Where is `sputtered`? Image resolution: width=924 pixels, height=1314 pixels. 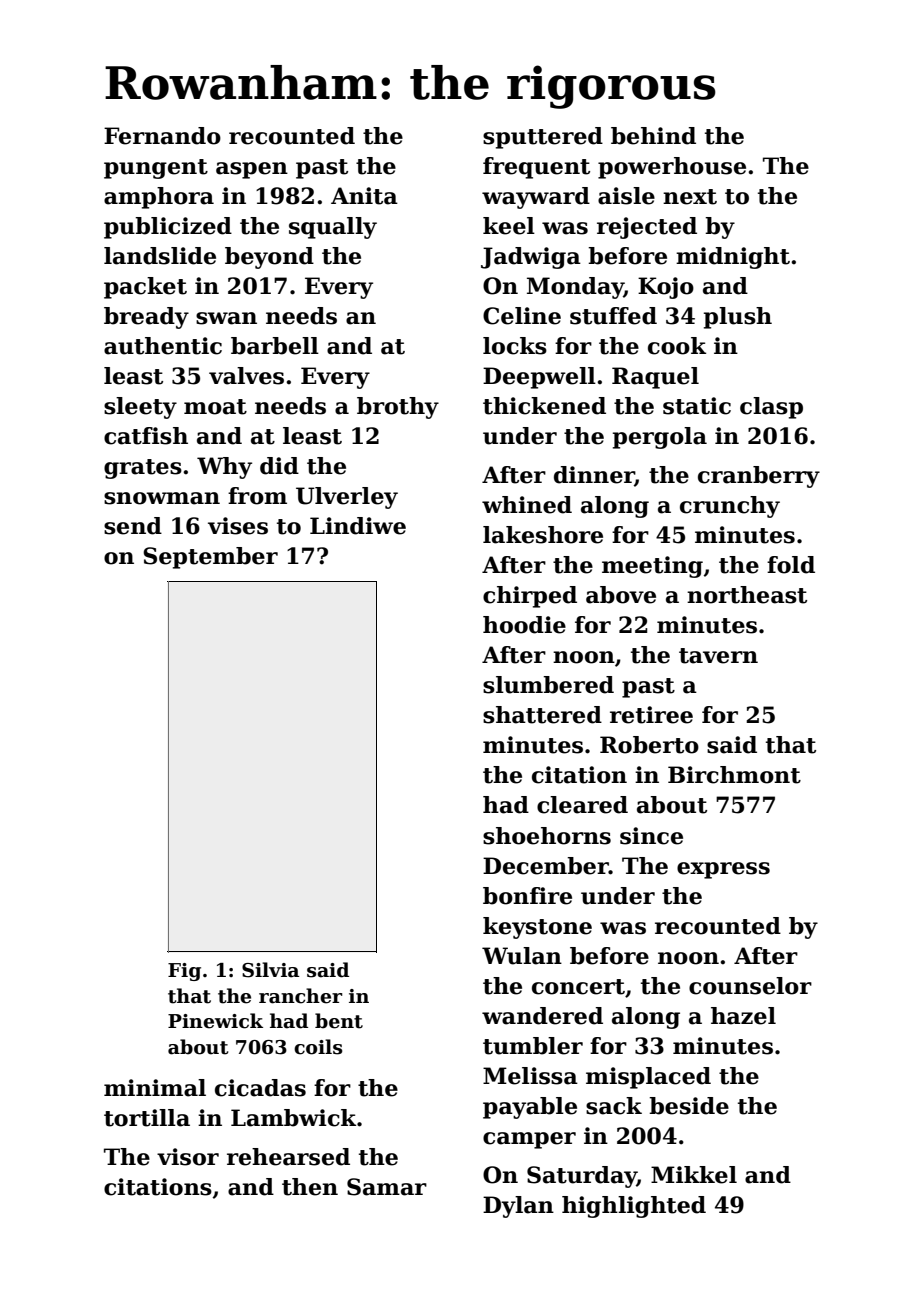 sputtered is located at coordinates (543, 138).
